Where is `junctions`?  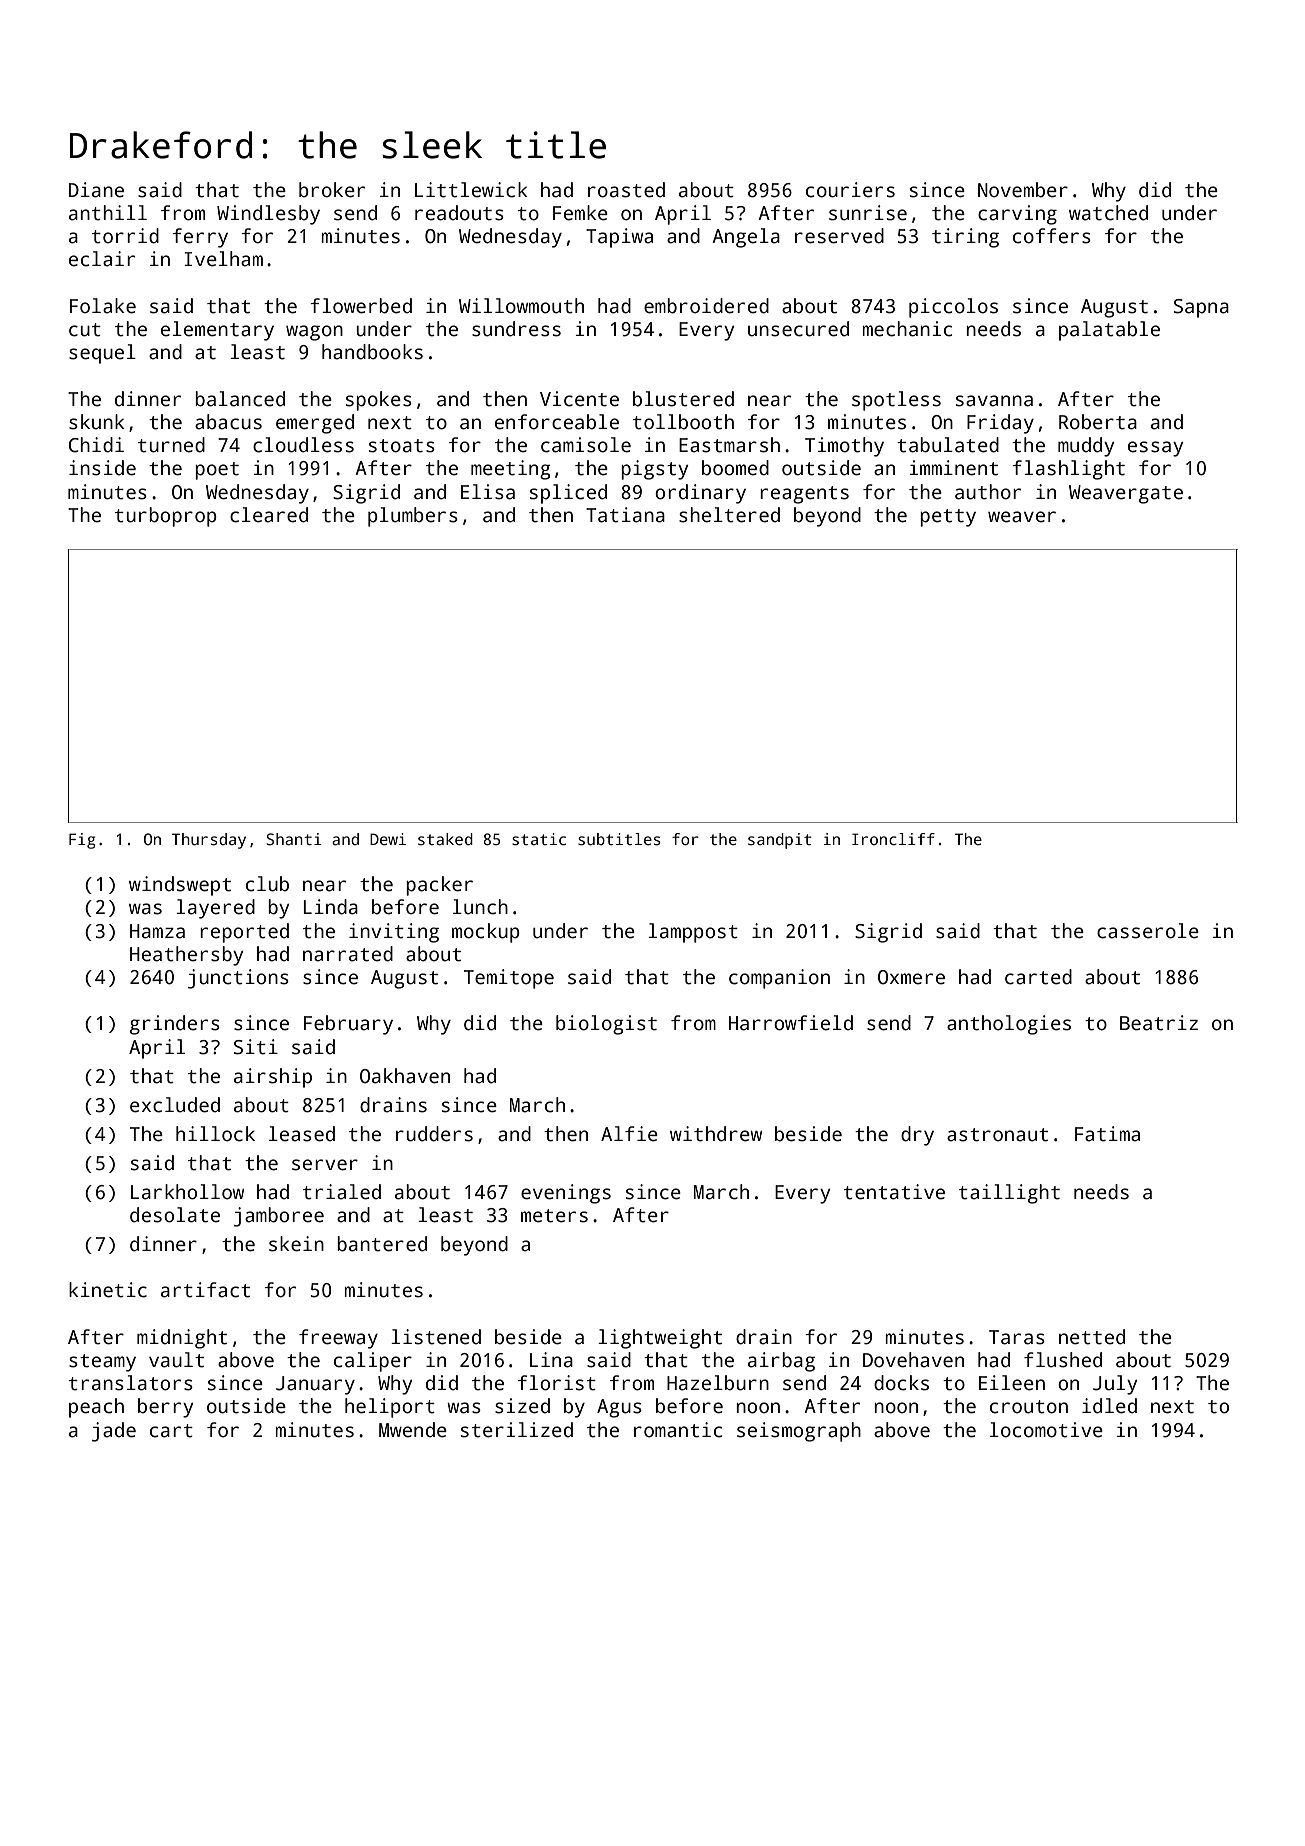
junctions is located at coordinates (238, 979).
